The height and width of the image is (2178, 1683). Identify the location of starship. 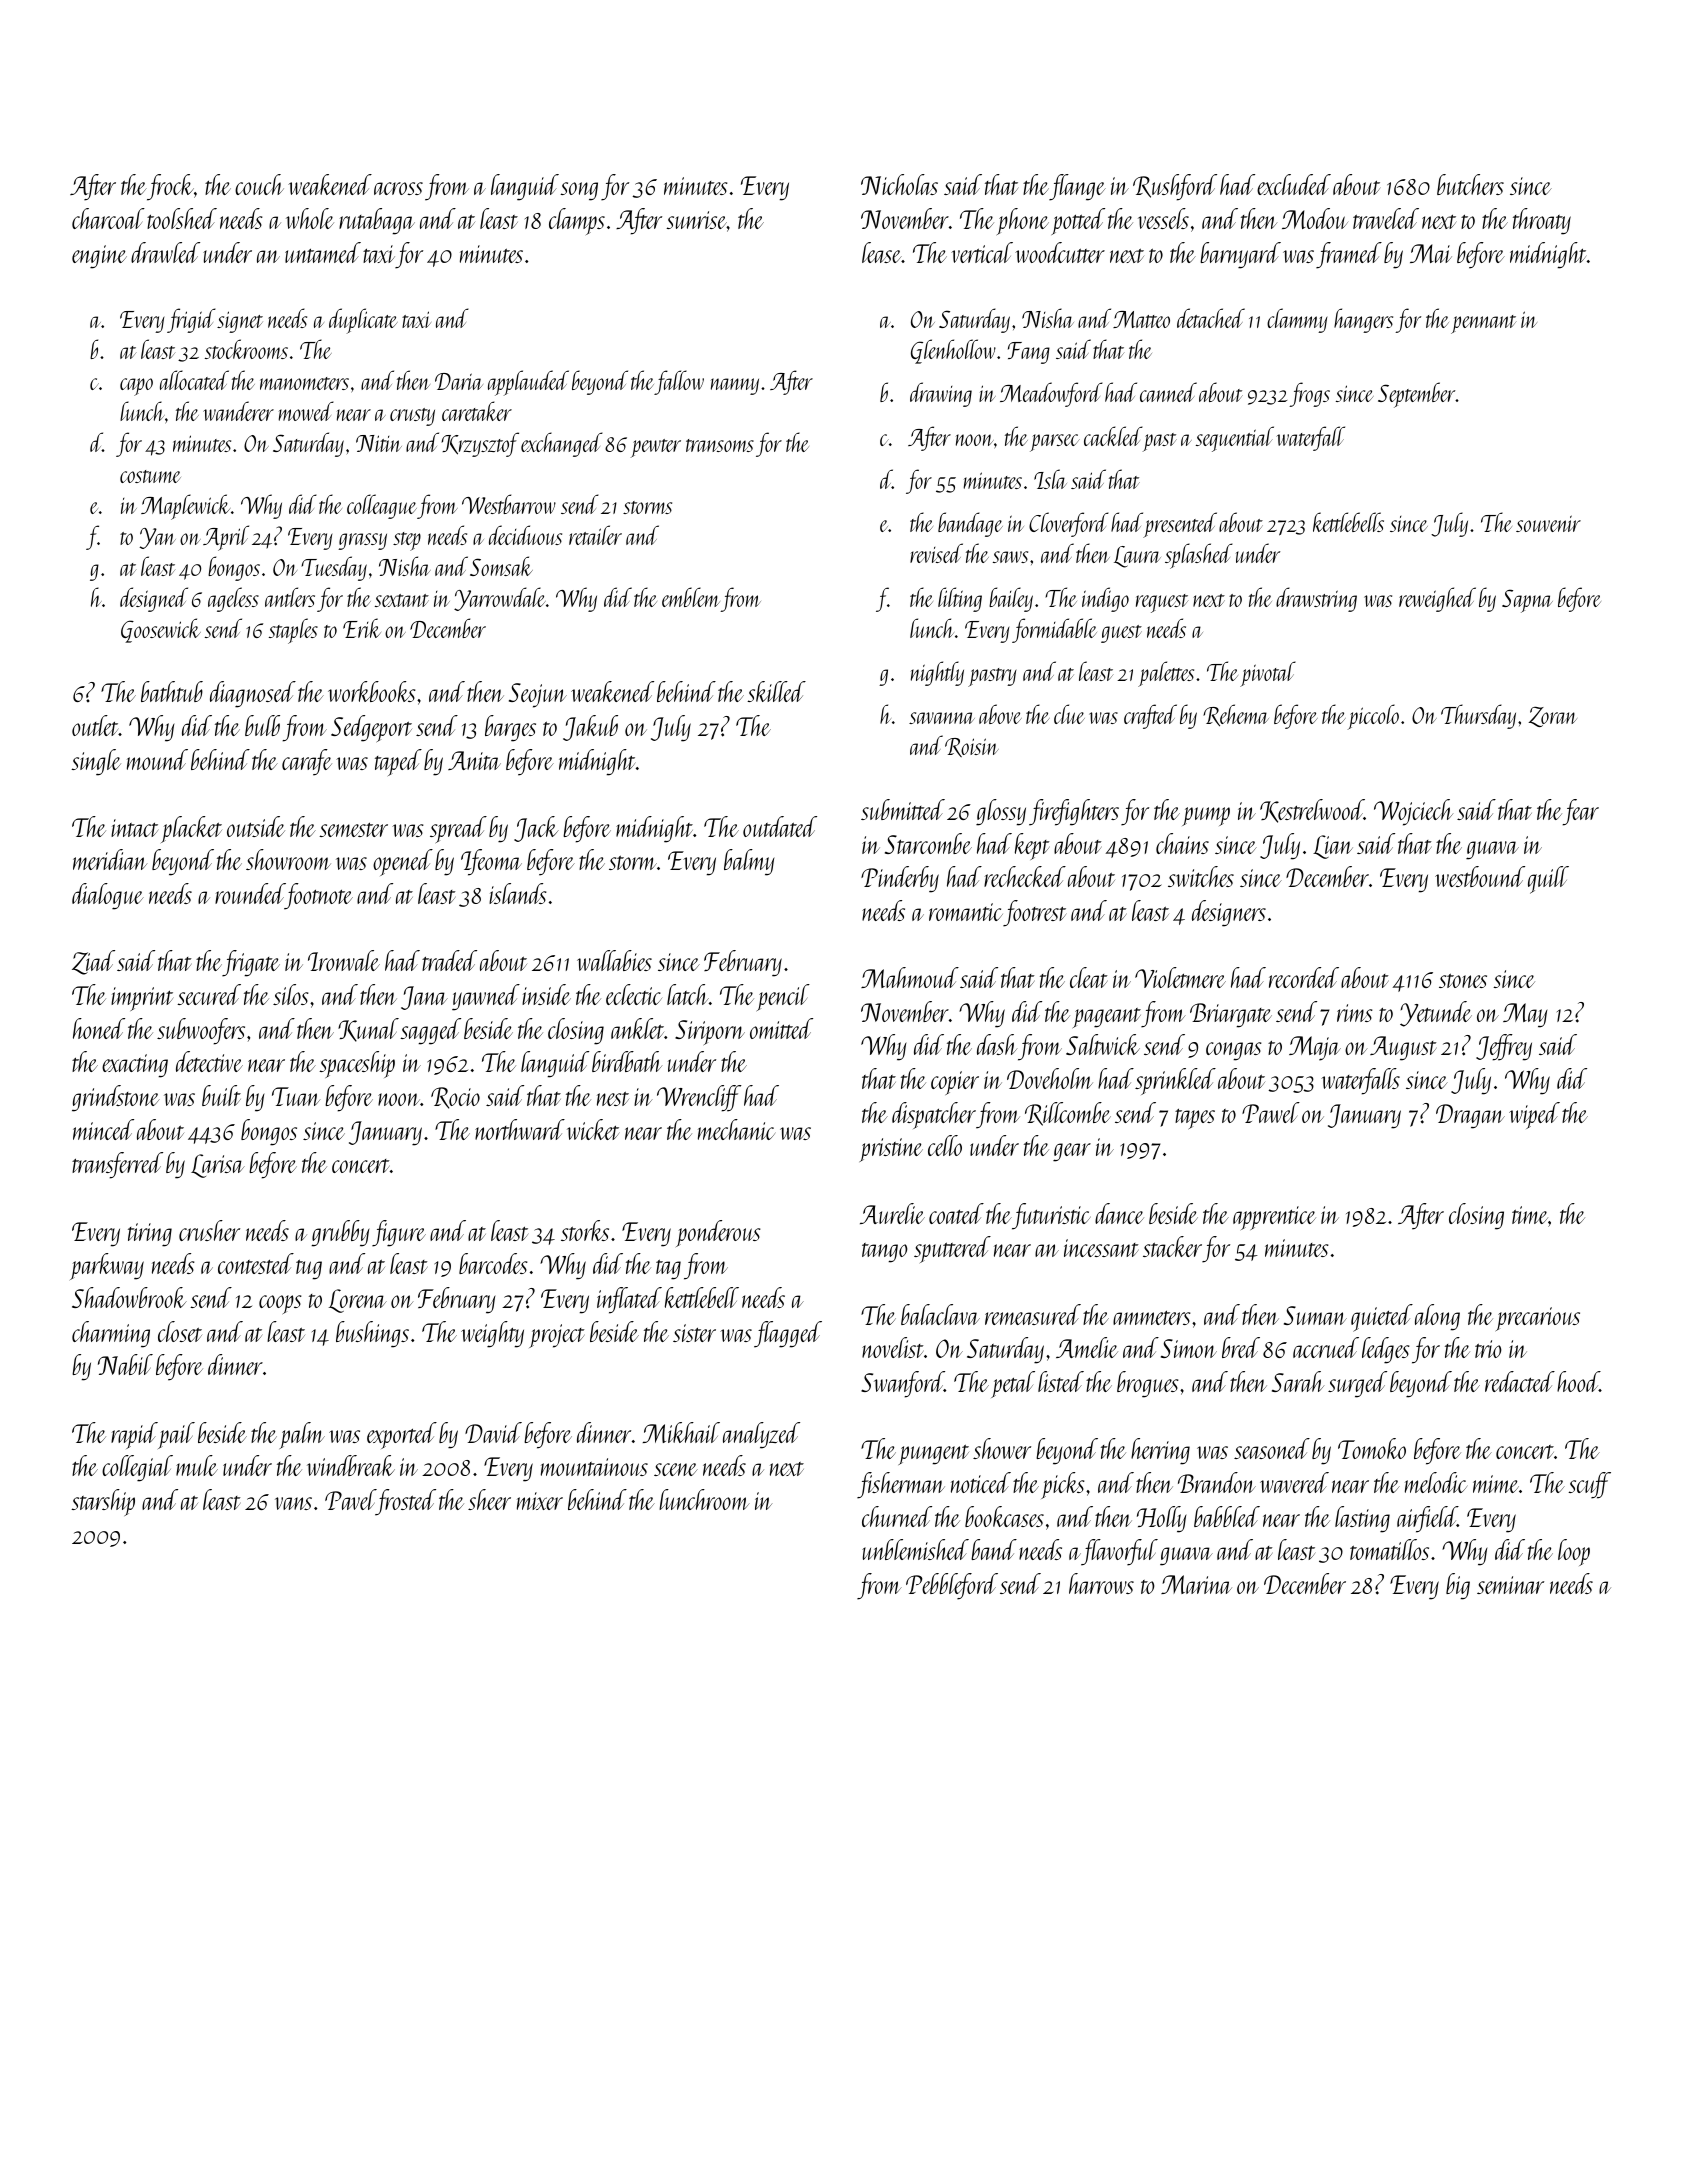
(103, 1502).
